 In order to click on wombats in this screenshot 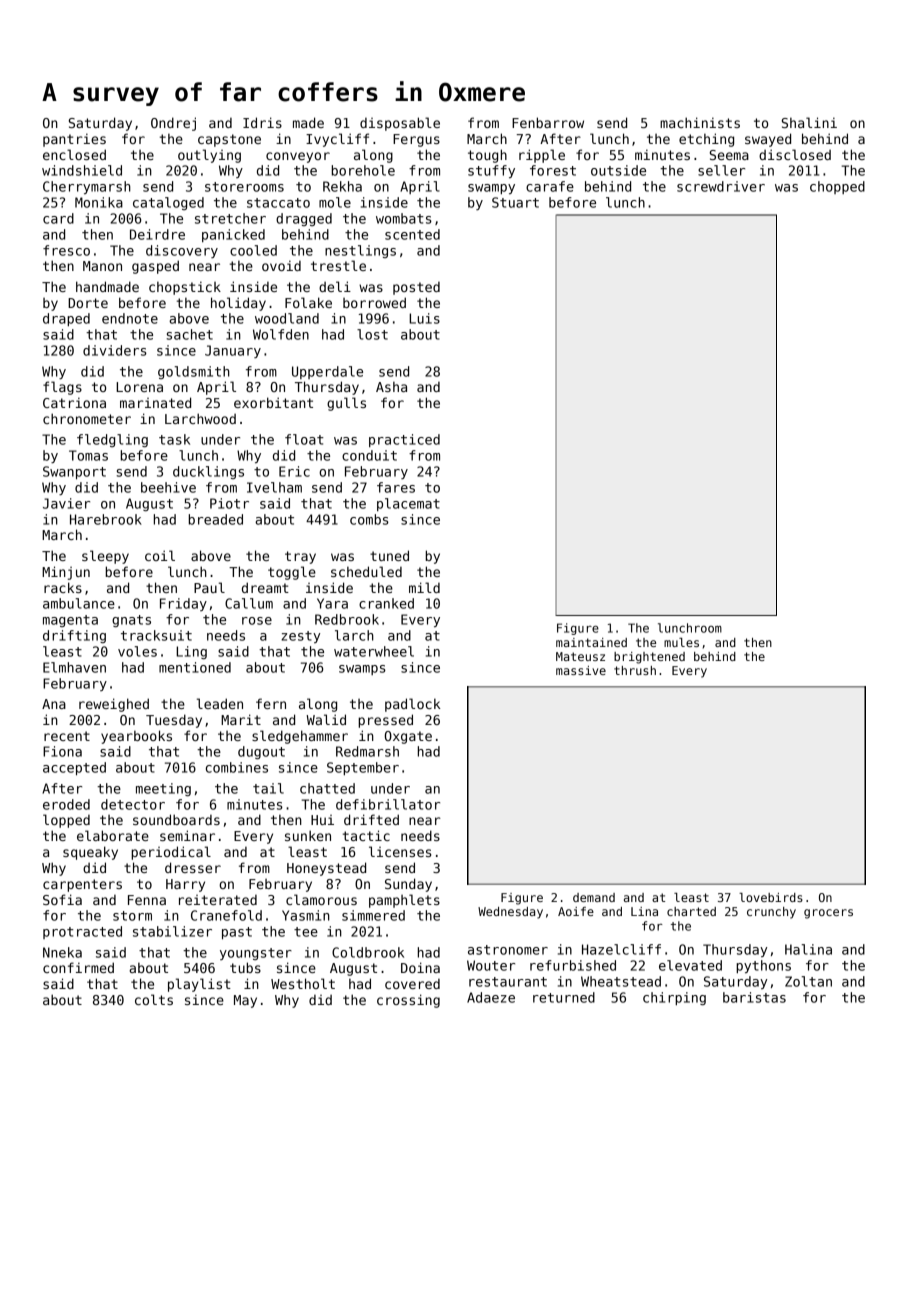, I will do `click(404, 218)`.
